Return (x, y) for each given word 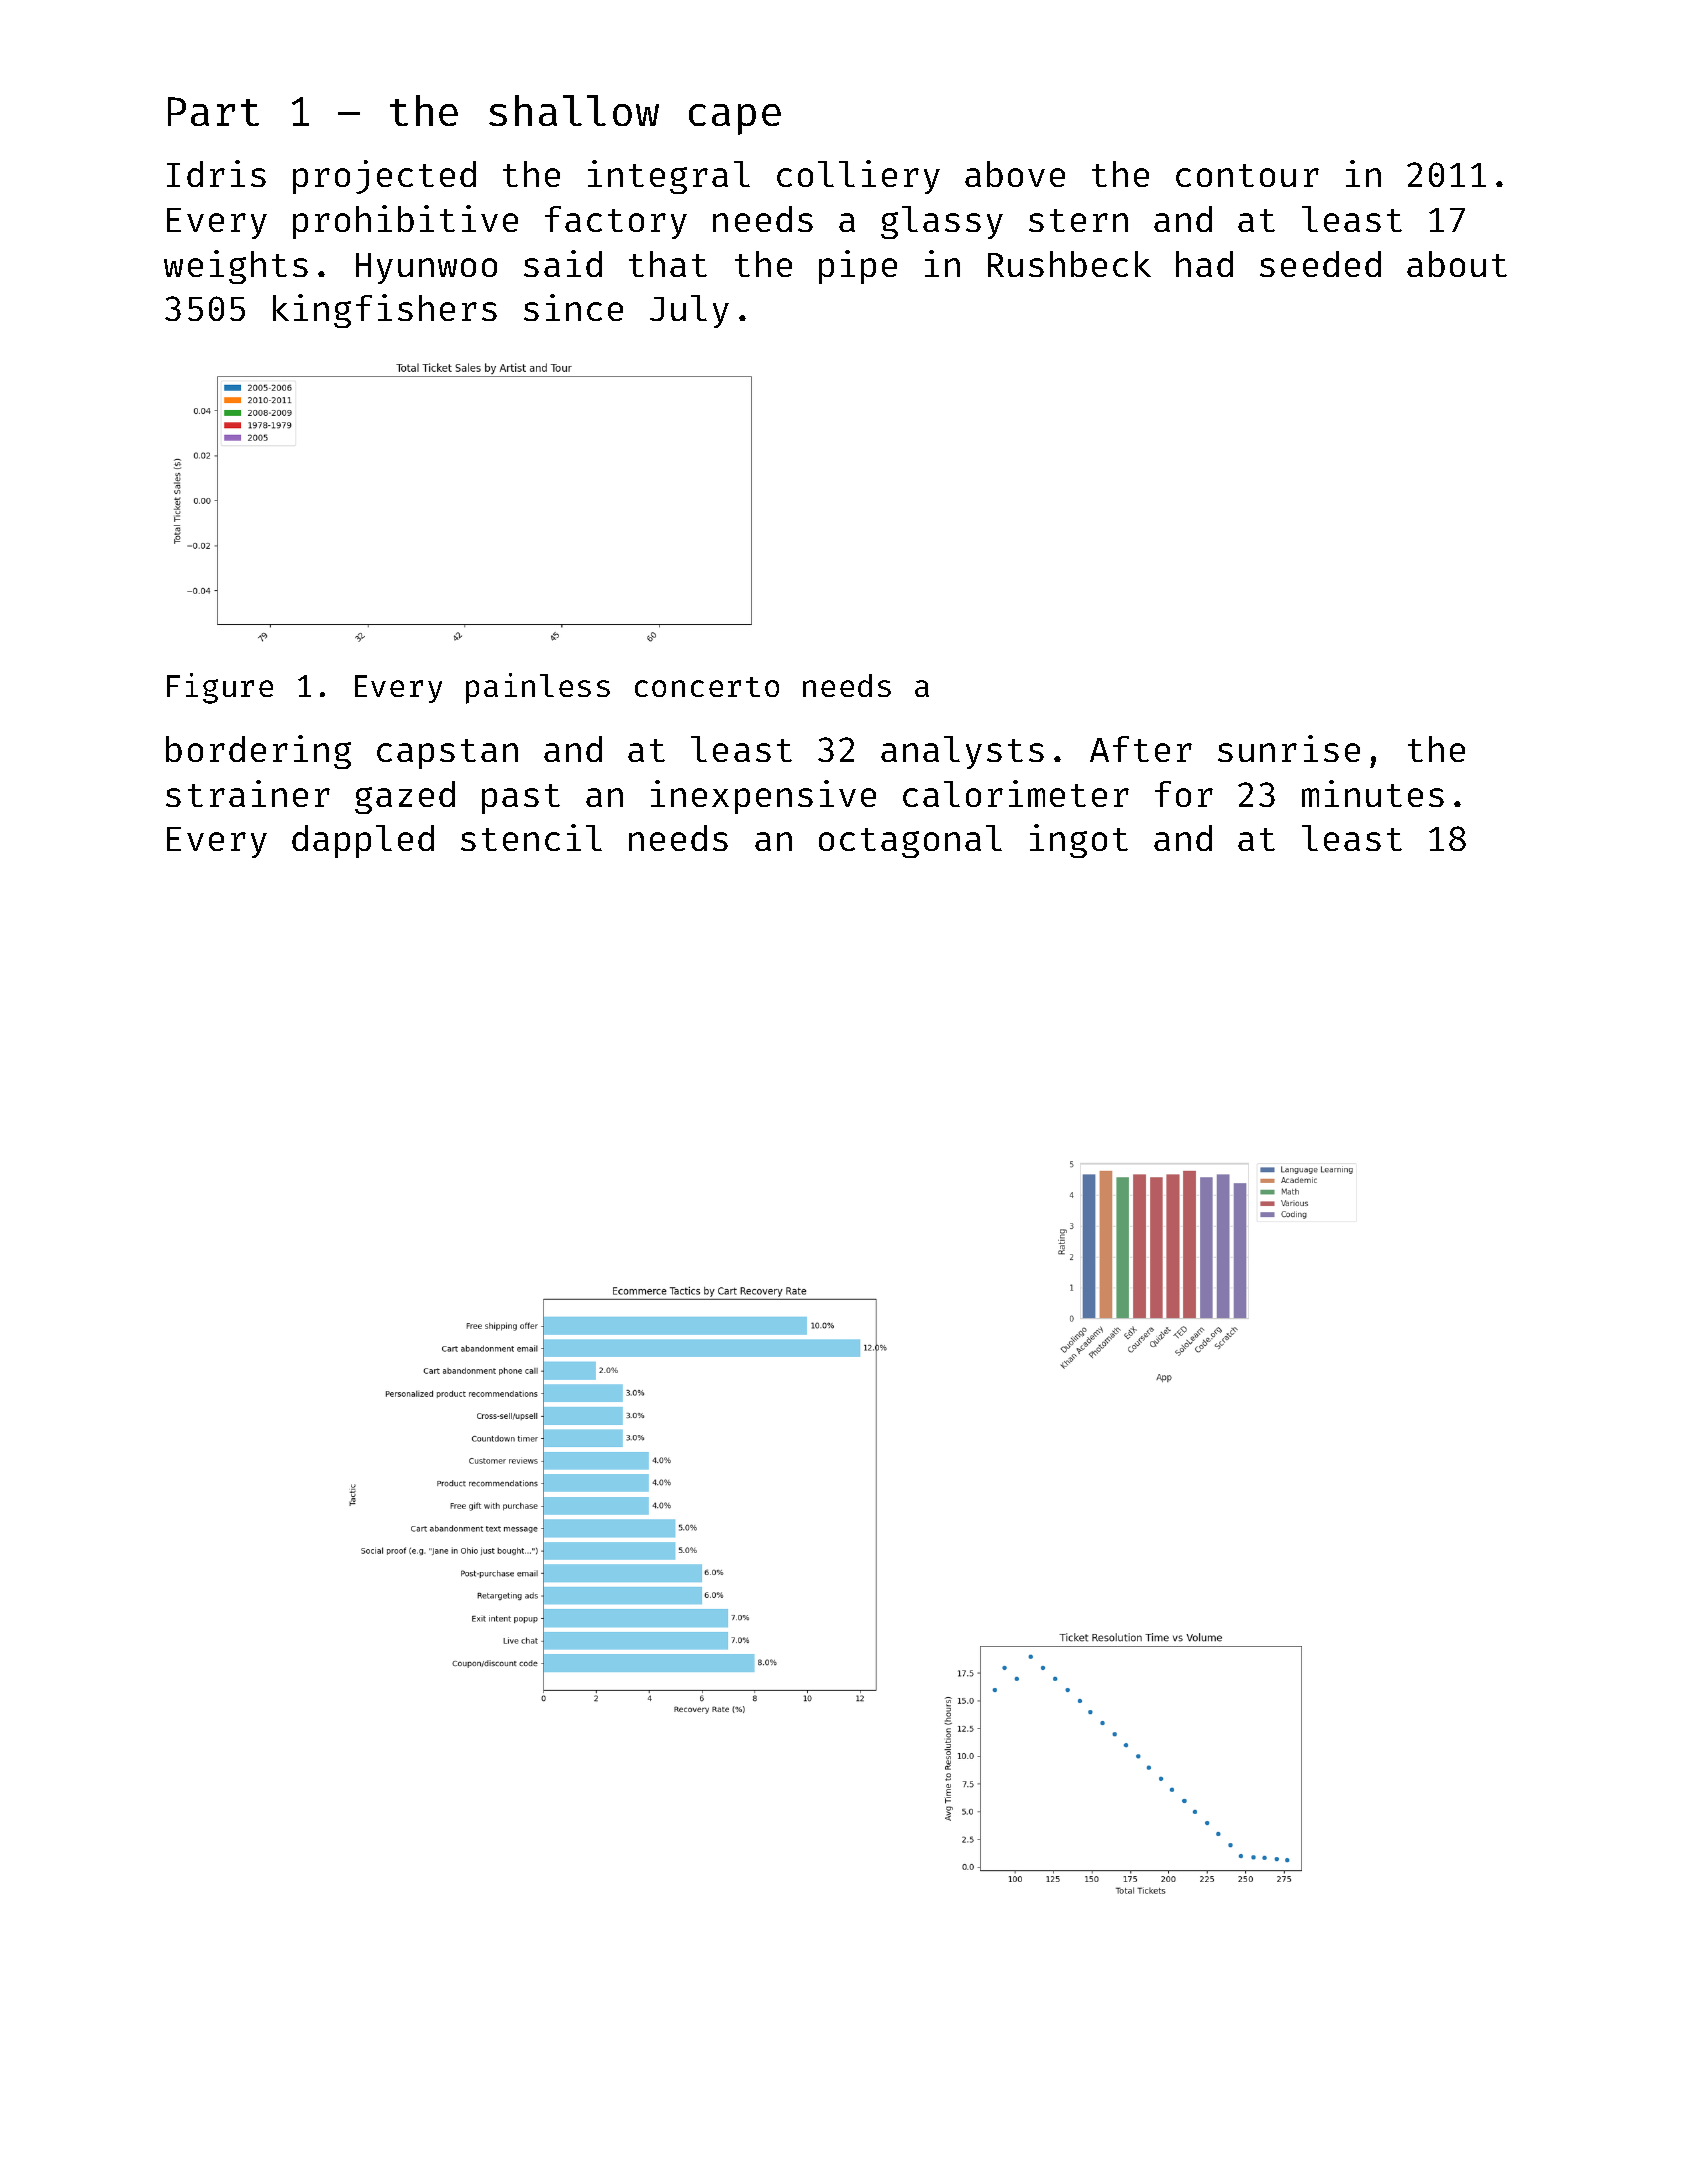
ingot (1079, 841)
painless (538, 688)
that (668, 264)
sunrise (1289, 748)
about (1457, 264)
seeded (1320, 264)
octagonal (910, 841)
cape (735, 119)
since (573, 307)
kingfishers (385, 311)
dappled (363, 841)
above (1015, 174)
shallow (574, 110)
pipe (858, 267)
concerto (707, 687)
